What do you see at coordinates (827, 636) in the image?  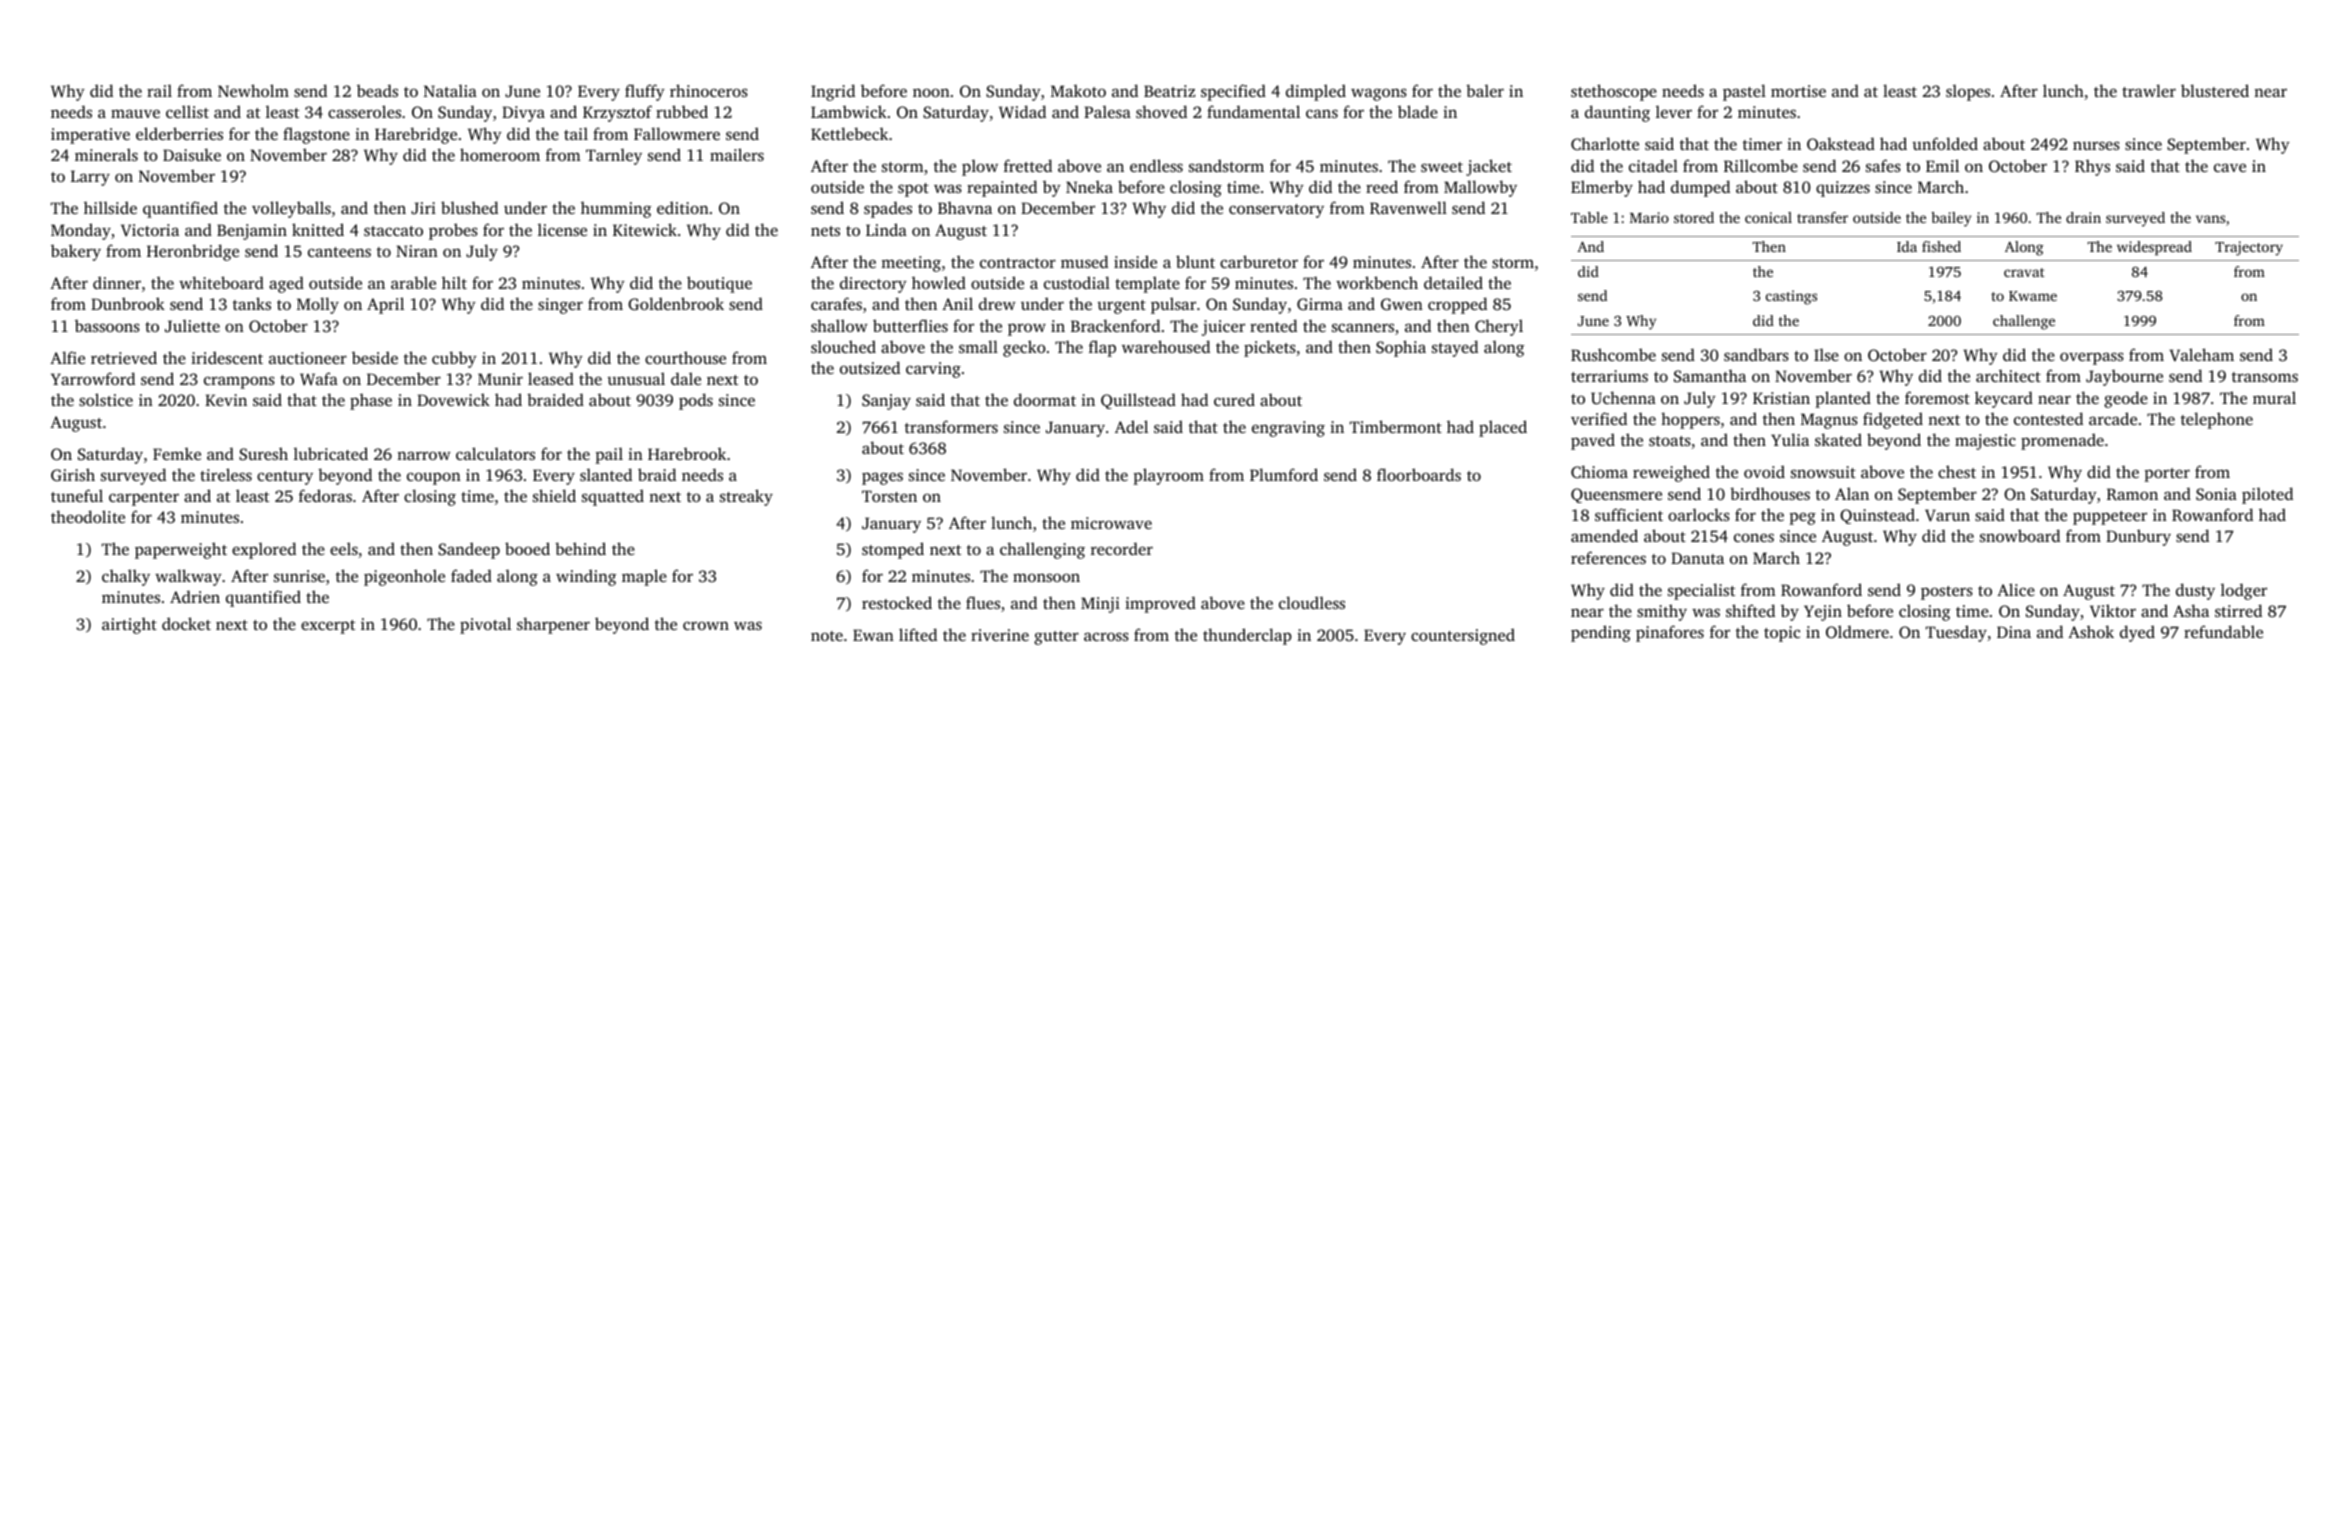 I see `note` at bounding box center [827, 636].
